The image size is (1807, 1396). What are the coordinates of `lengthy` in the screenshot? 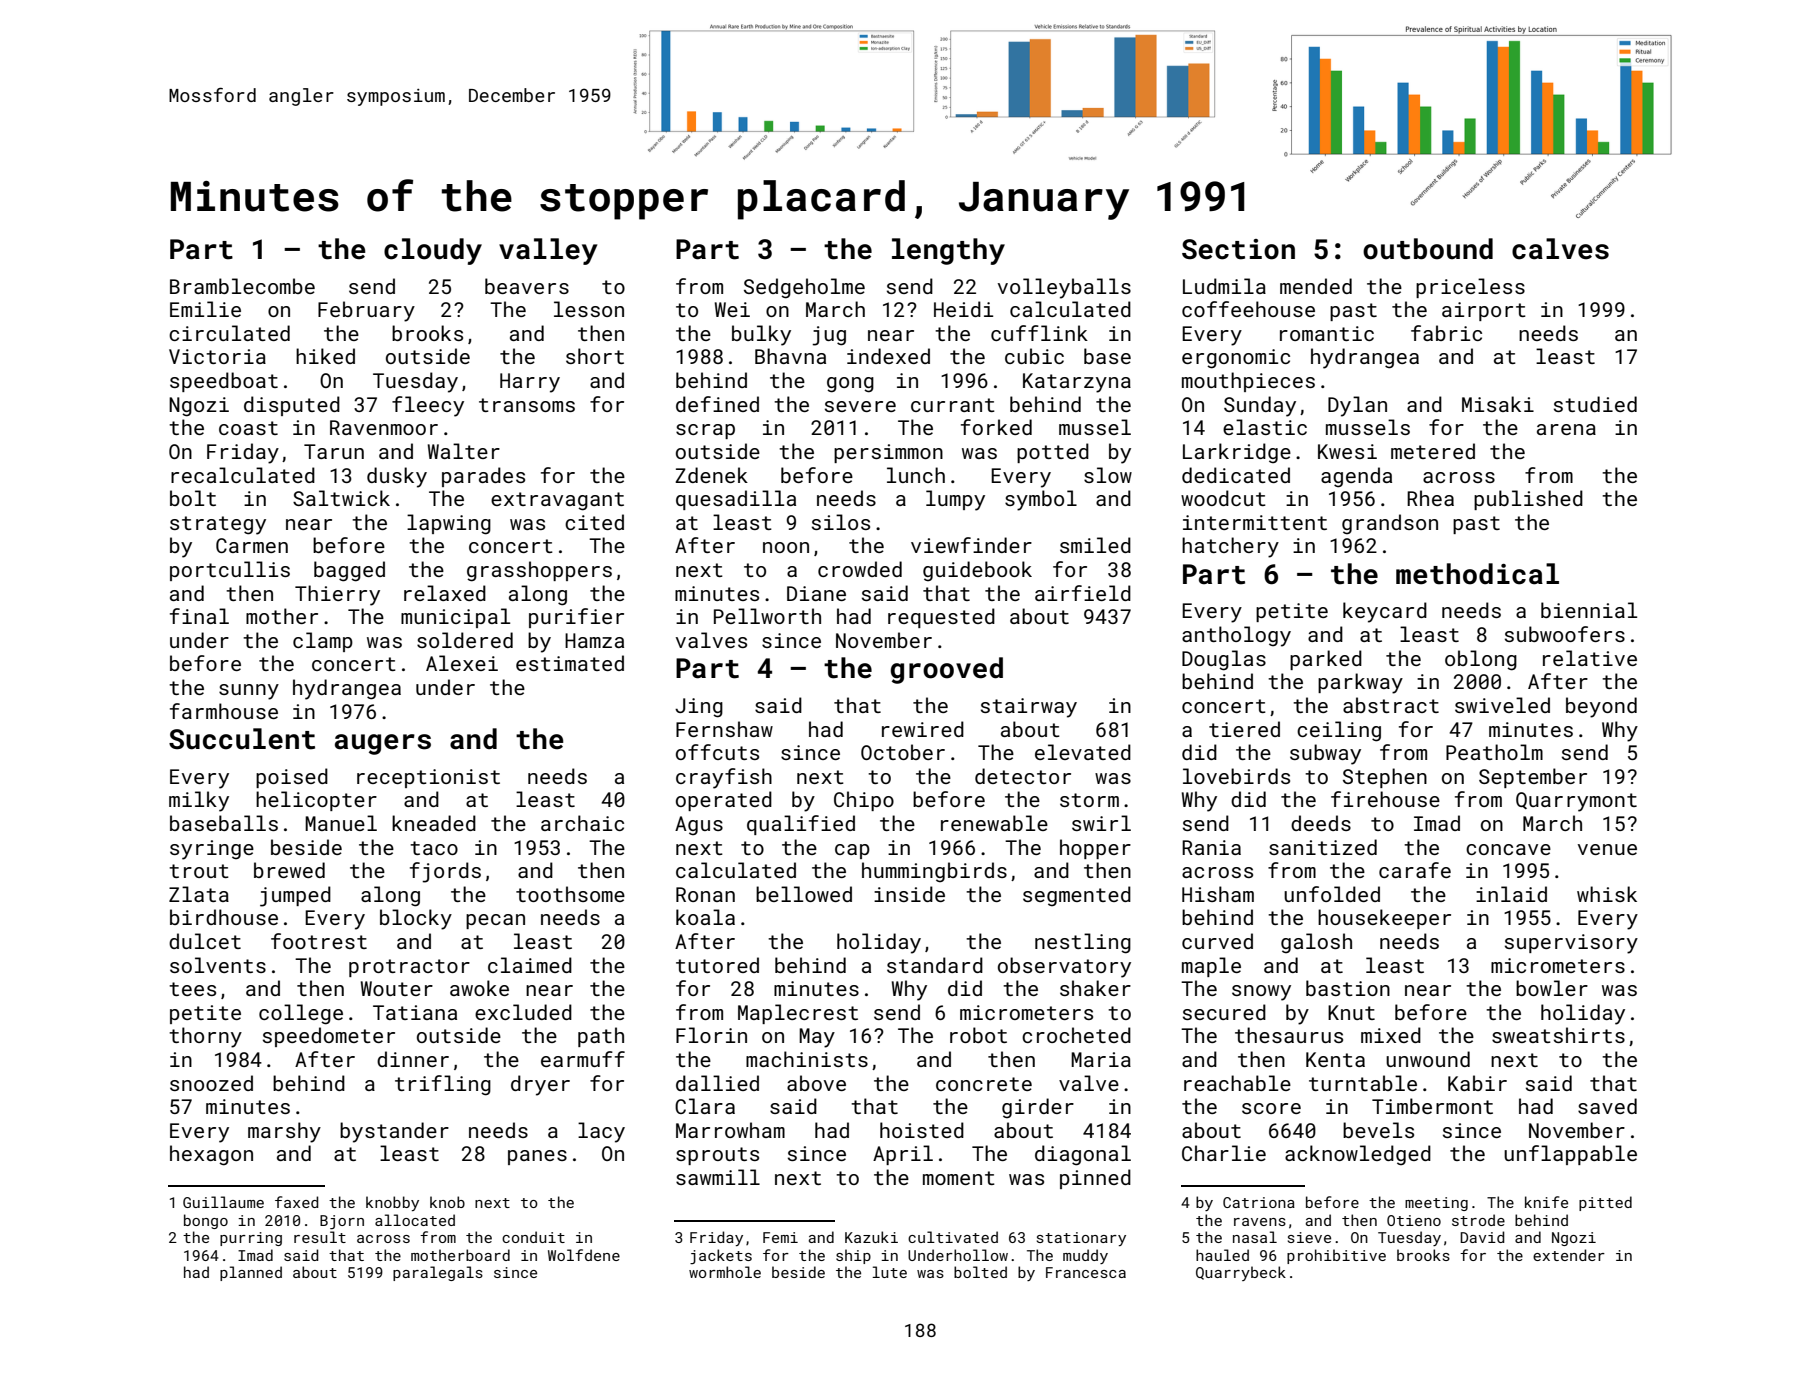 It's located at (948, 251).
